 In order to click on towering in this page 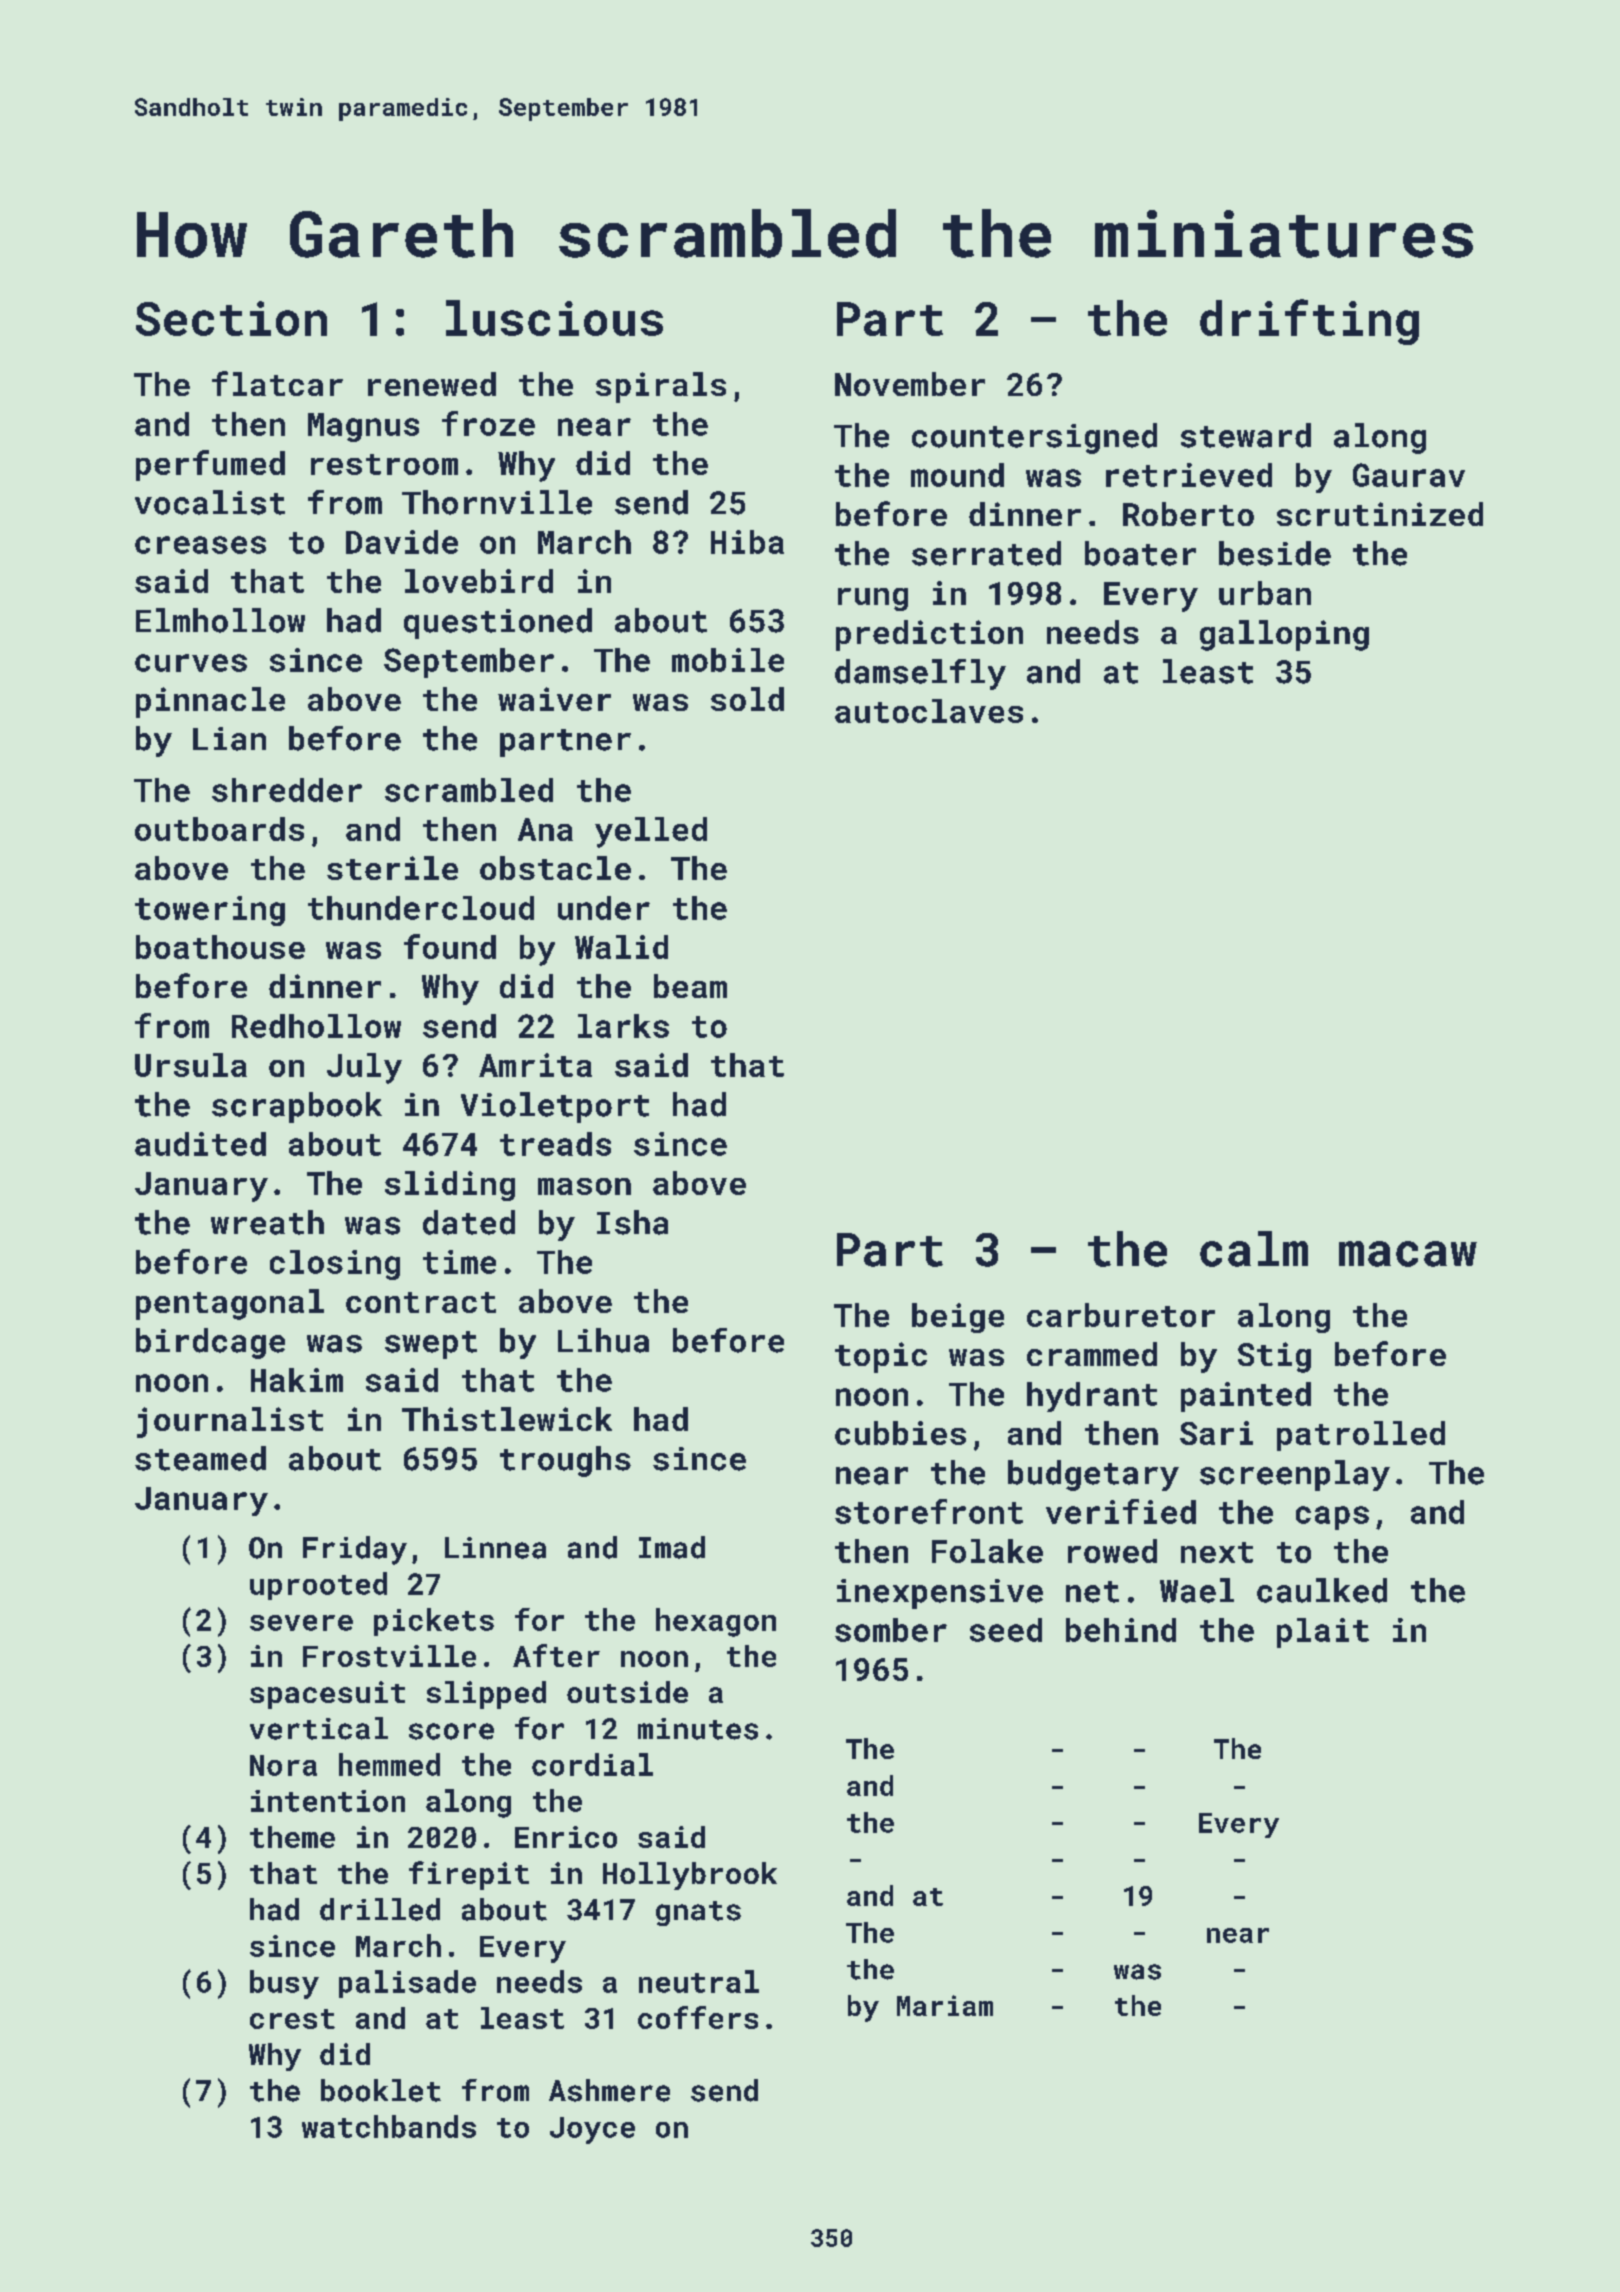, I will do `click(210, 911)`.
